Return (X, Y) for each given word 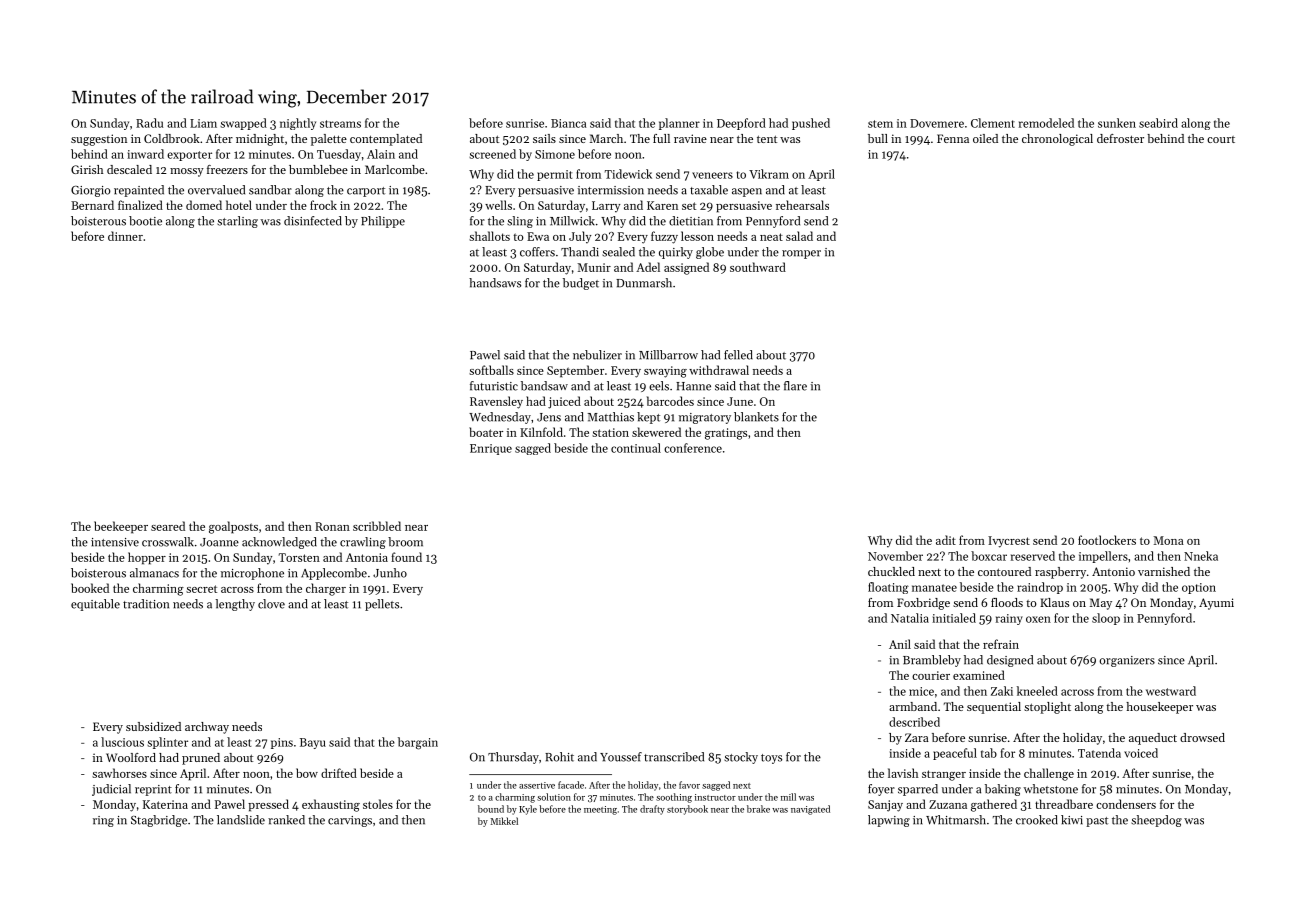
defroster (1120, 138)
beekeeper (121, 527)
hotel (239, 205)
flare (795, 386)
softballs (491, 370)
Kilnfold (541, 432)
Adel (648, 267)
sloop (1106, 619)
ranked (286, 820)
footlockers (1107, 540)
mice (921, 691)
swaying (665, 372)
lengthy (235, 605)
